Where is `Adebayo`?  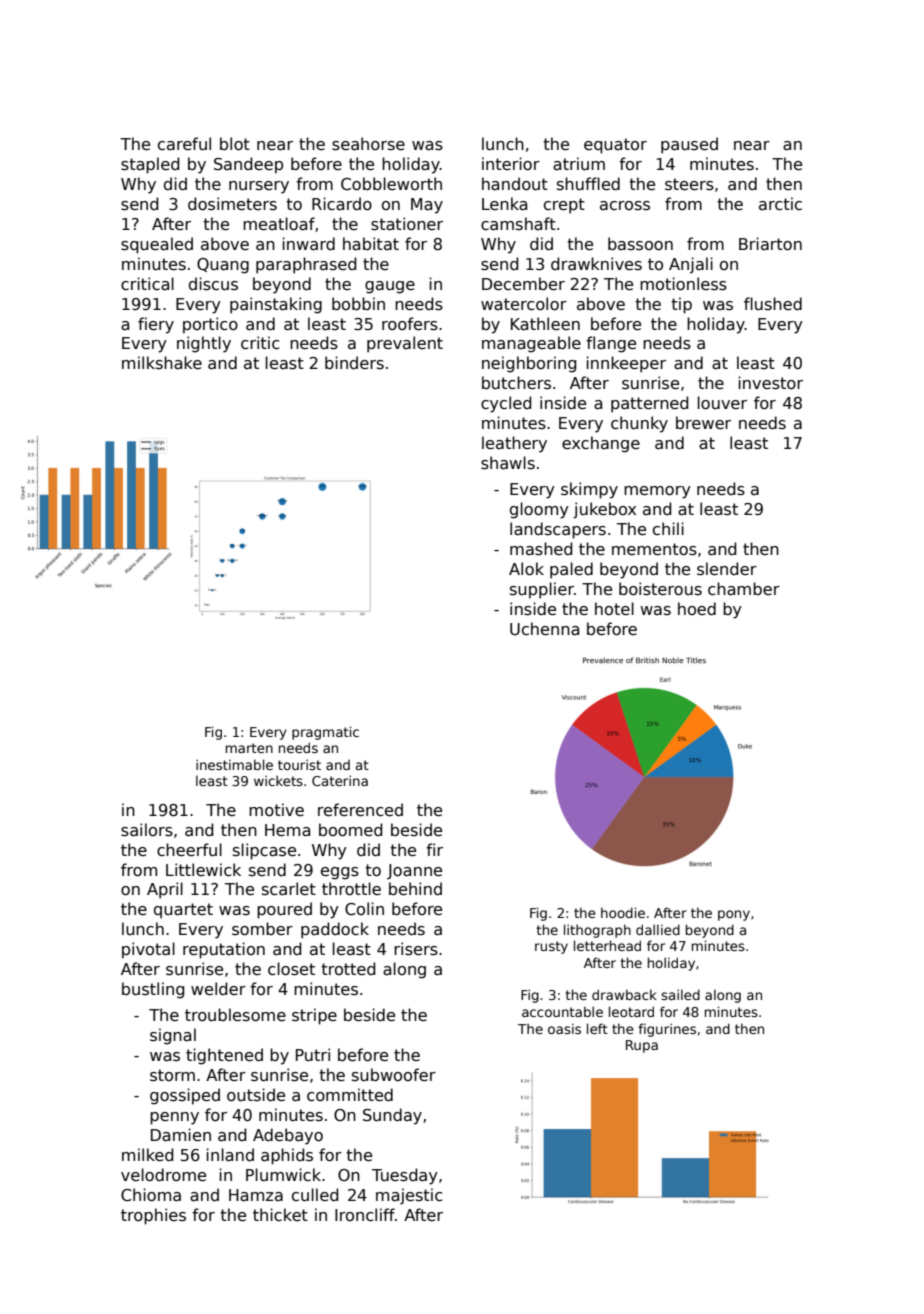 Adebayo is located at coordinates (288, 1136).
